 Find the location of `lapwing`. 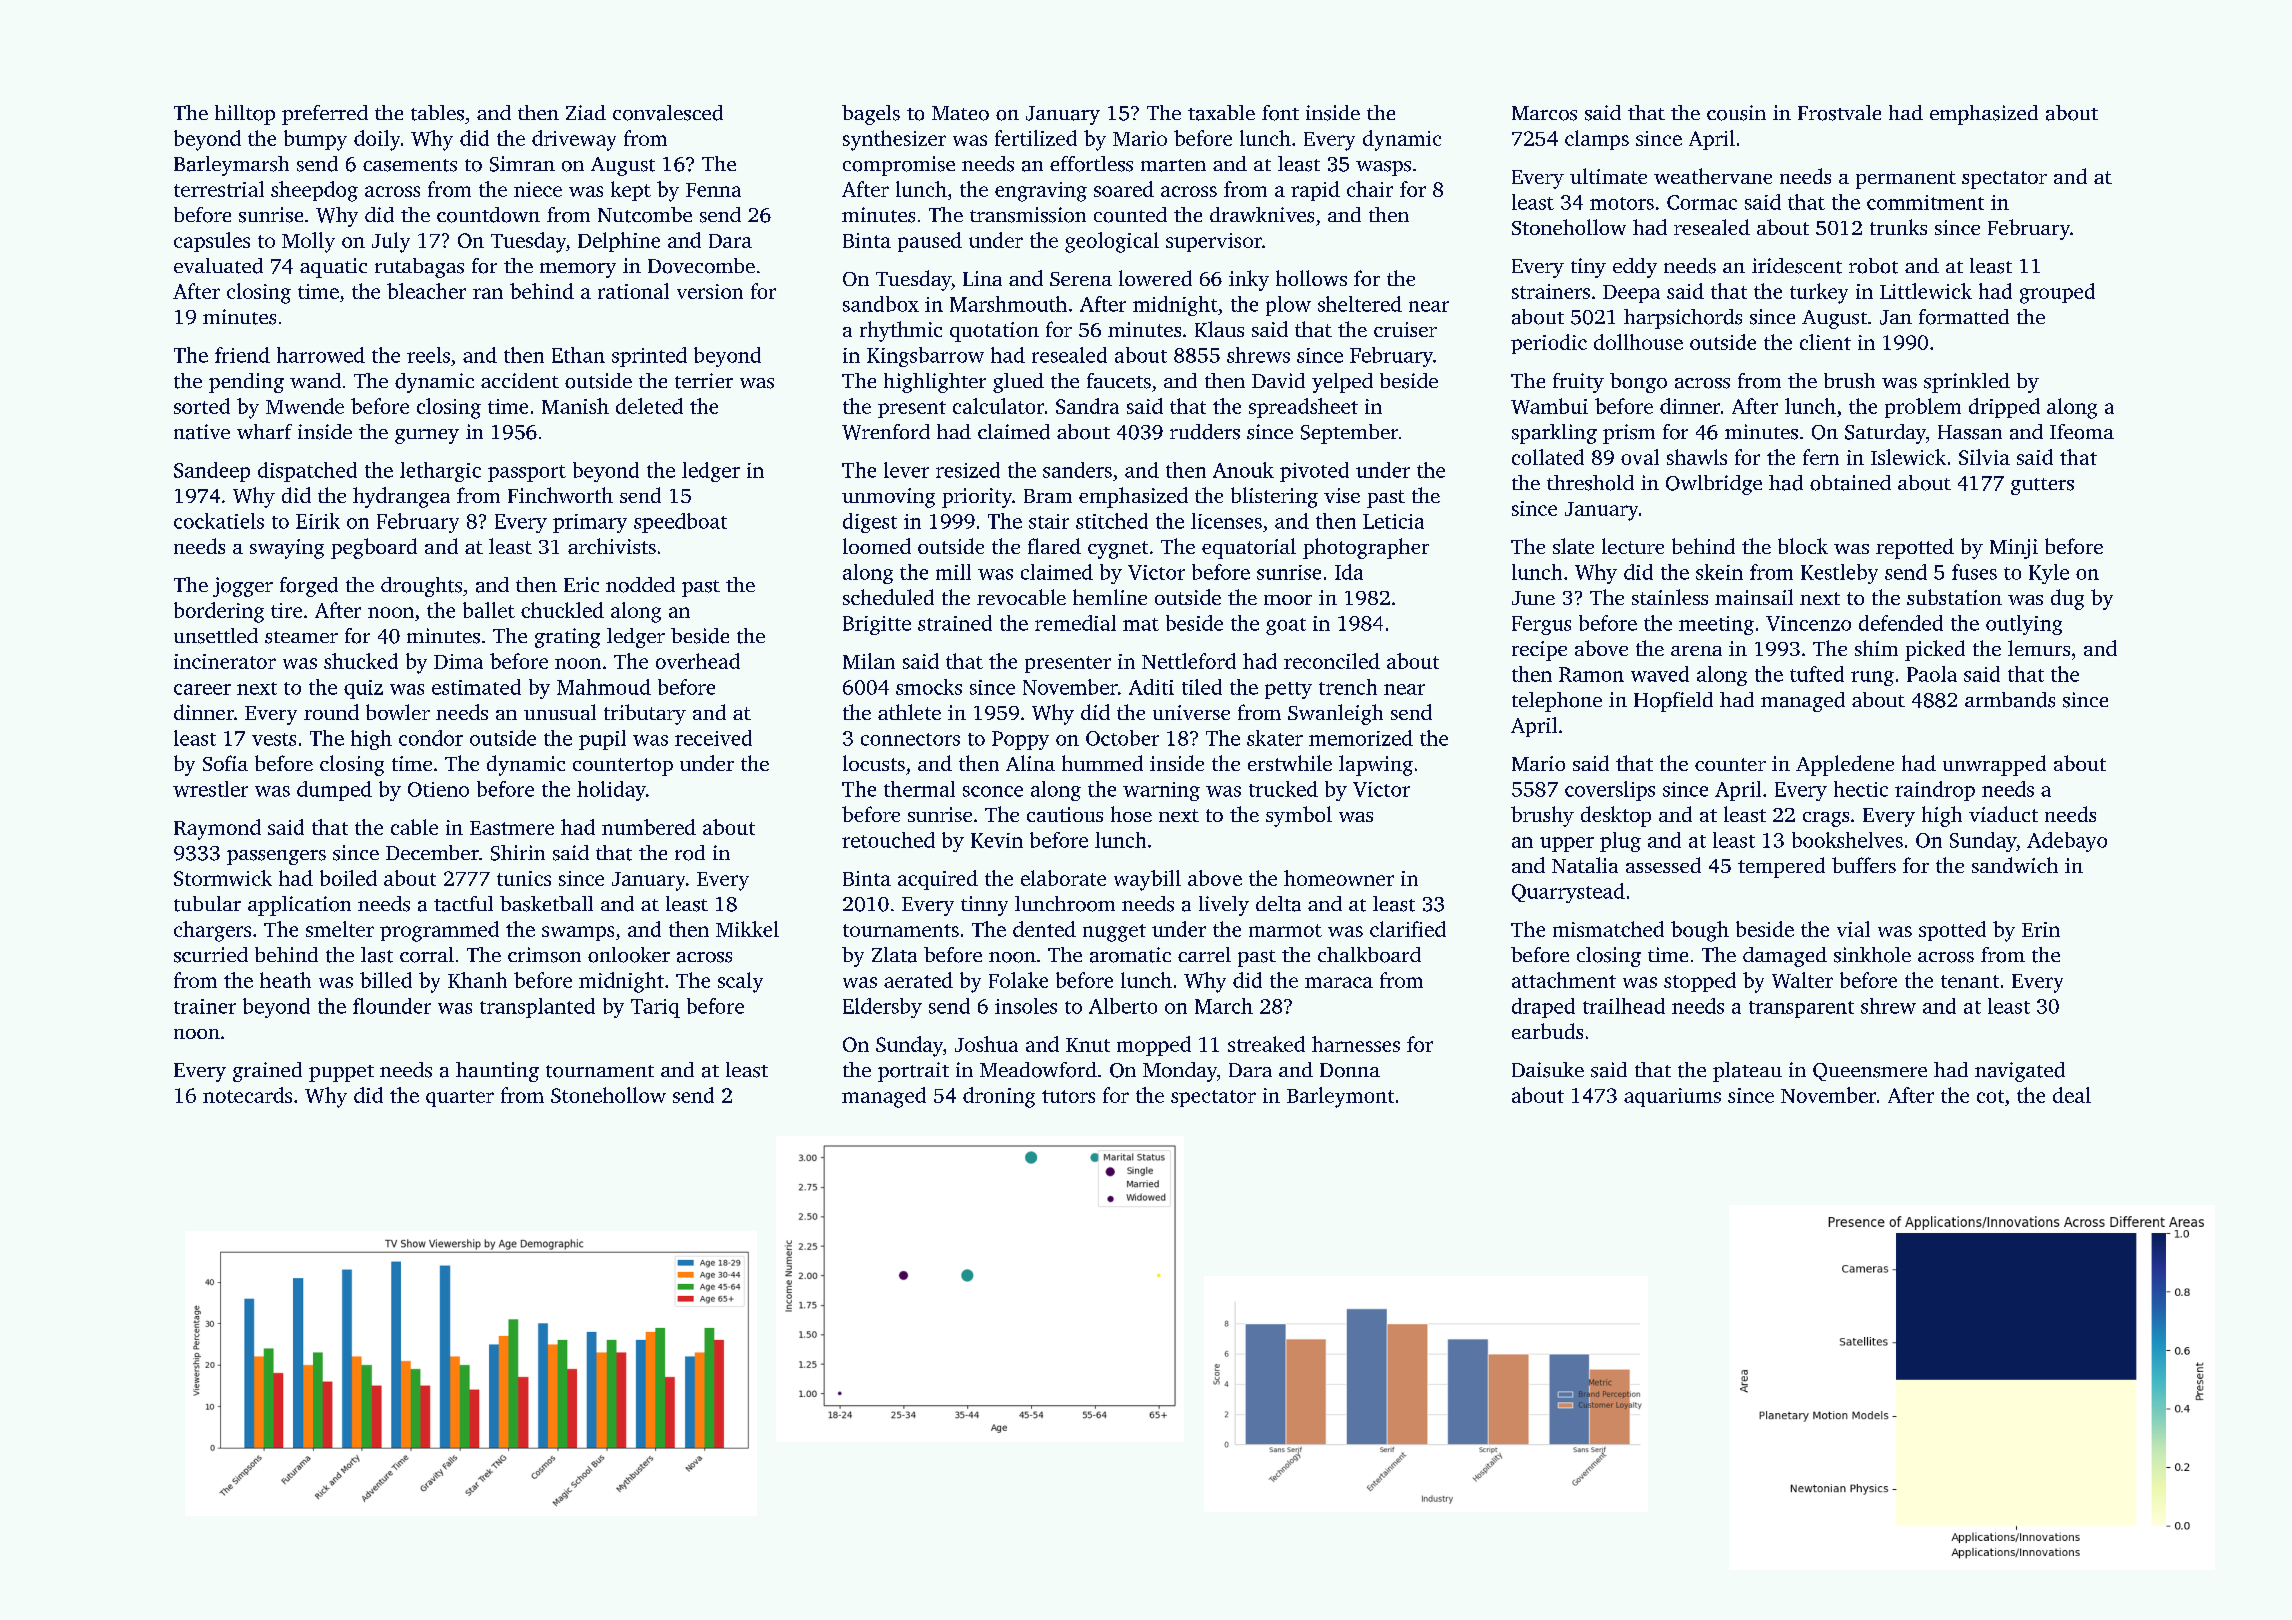

lapwing is located at coordinates (1376, 765).
